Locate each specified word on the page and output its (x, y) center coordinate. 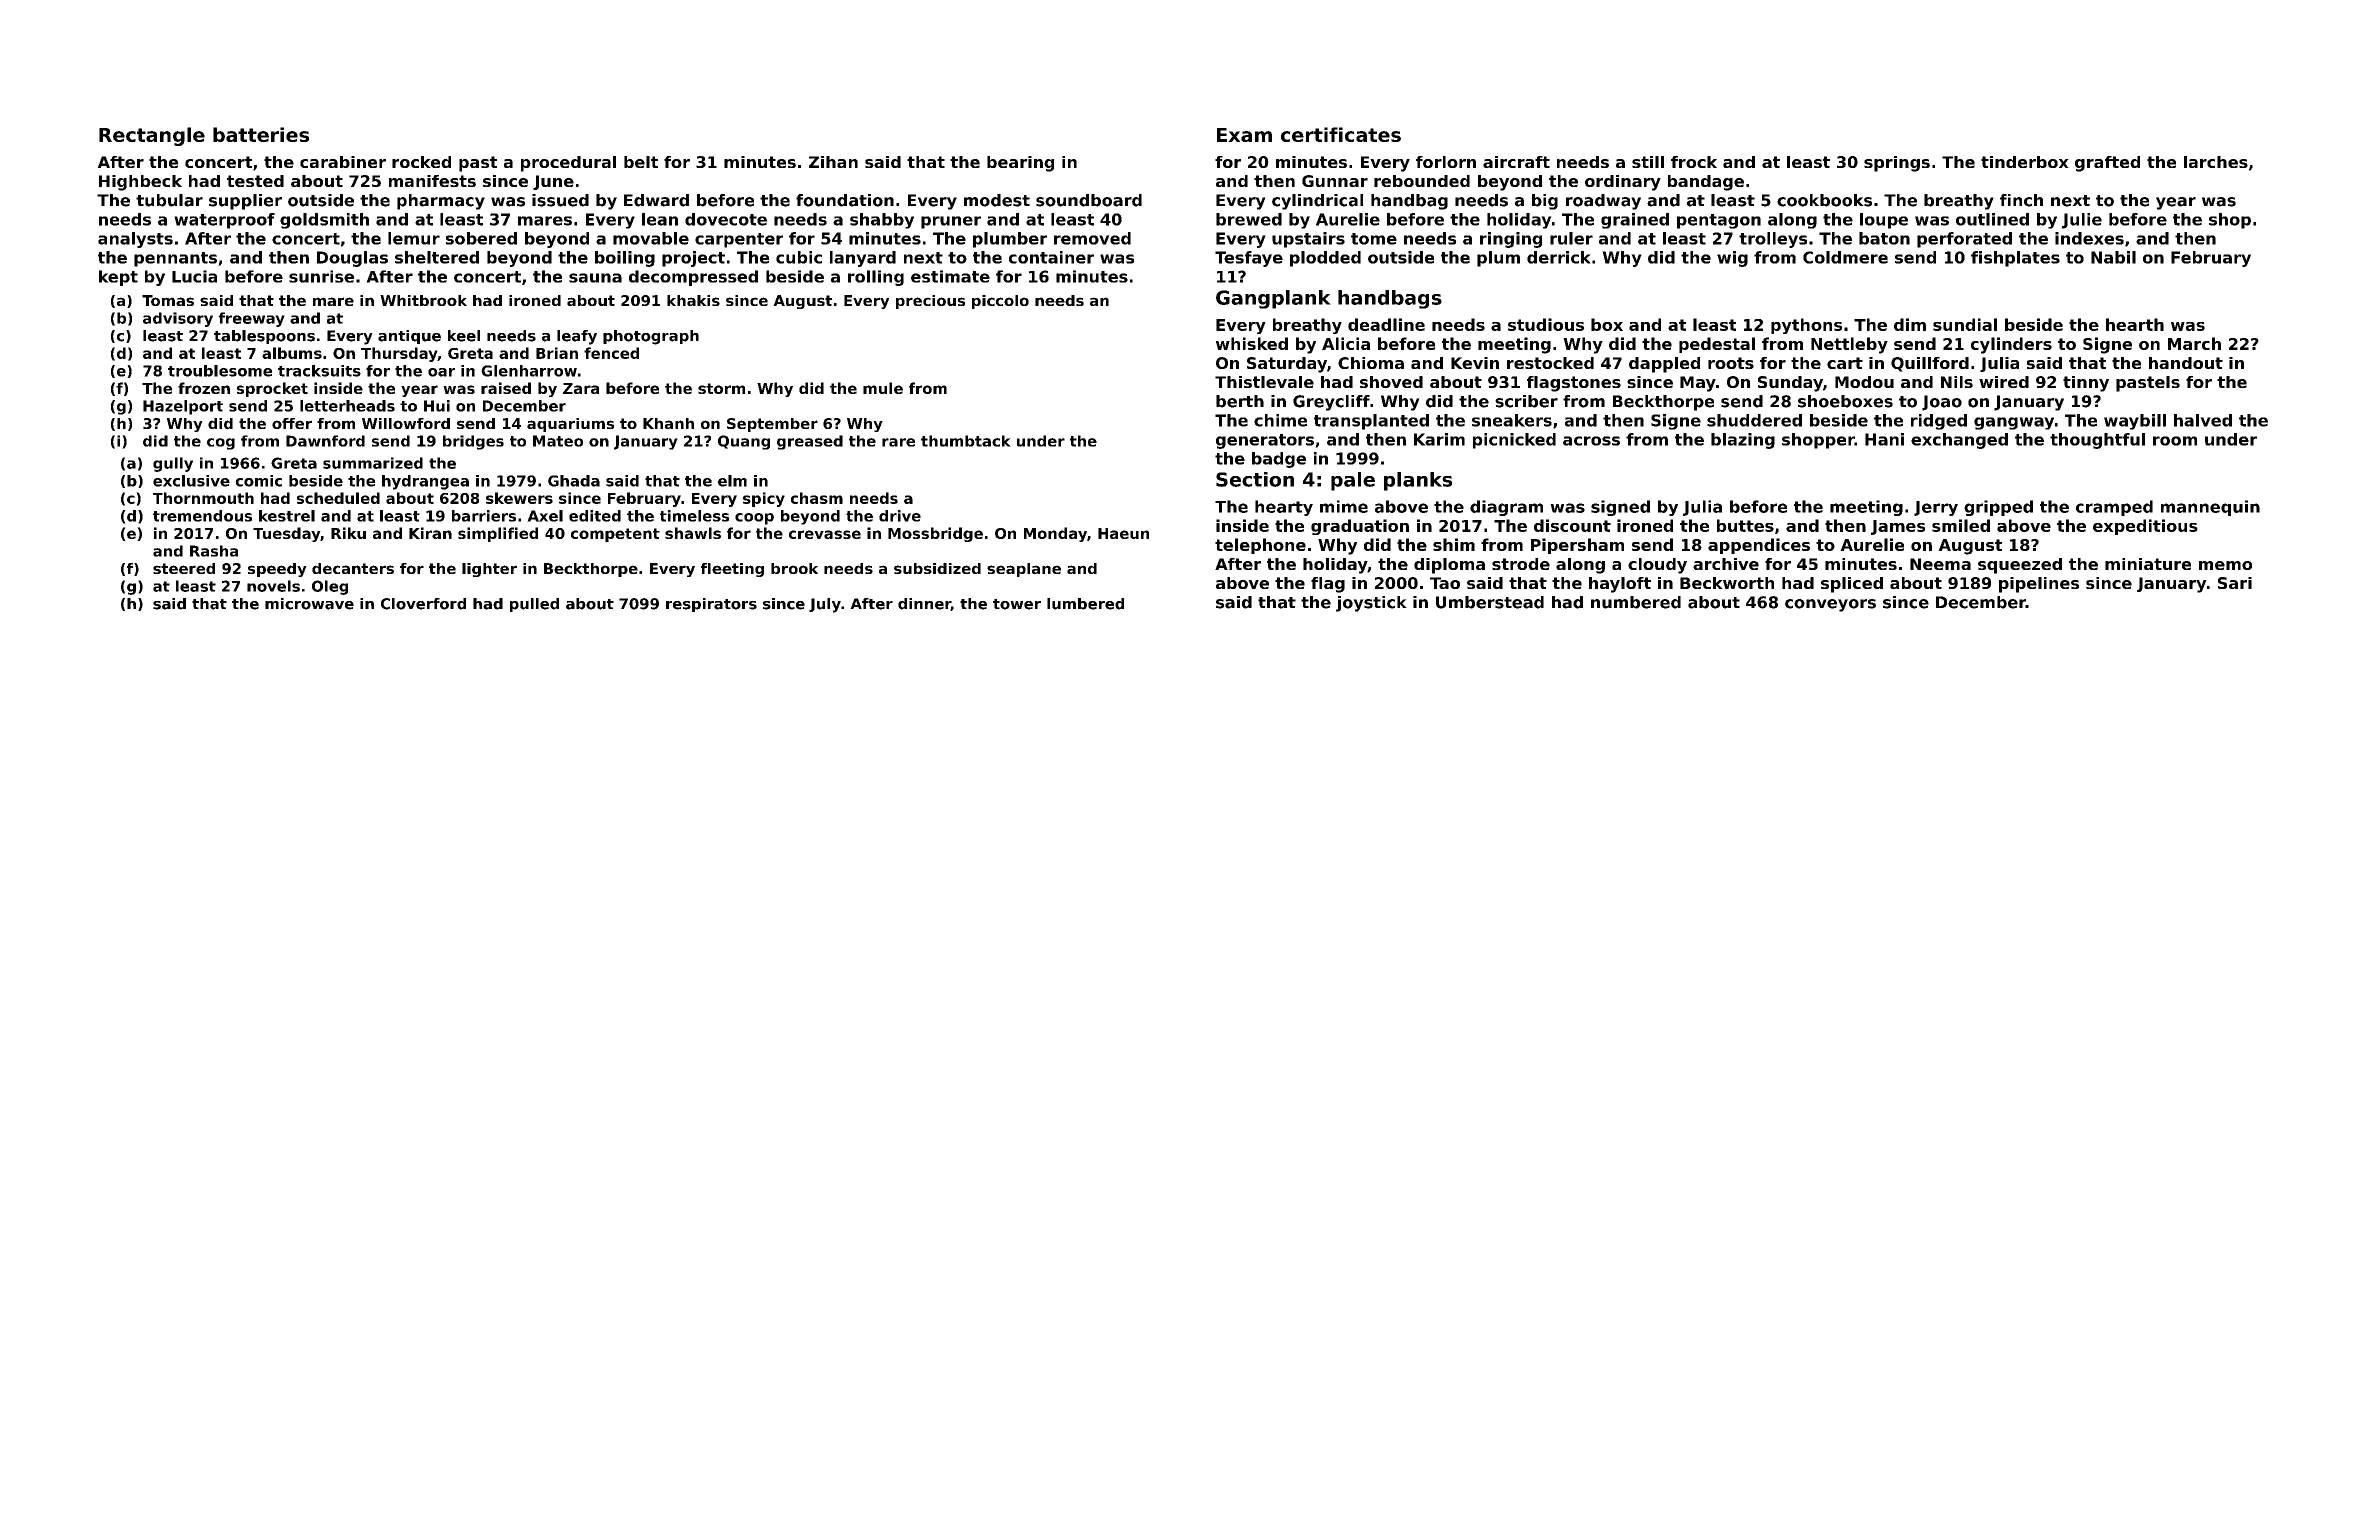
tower (1017, 604)
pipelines (2039, 585)
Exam (1244, 135)
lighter (489, 570)
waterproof (224, 221)
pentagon (1719, 221)
